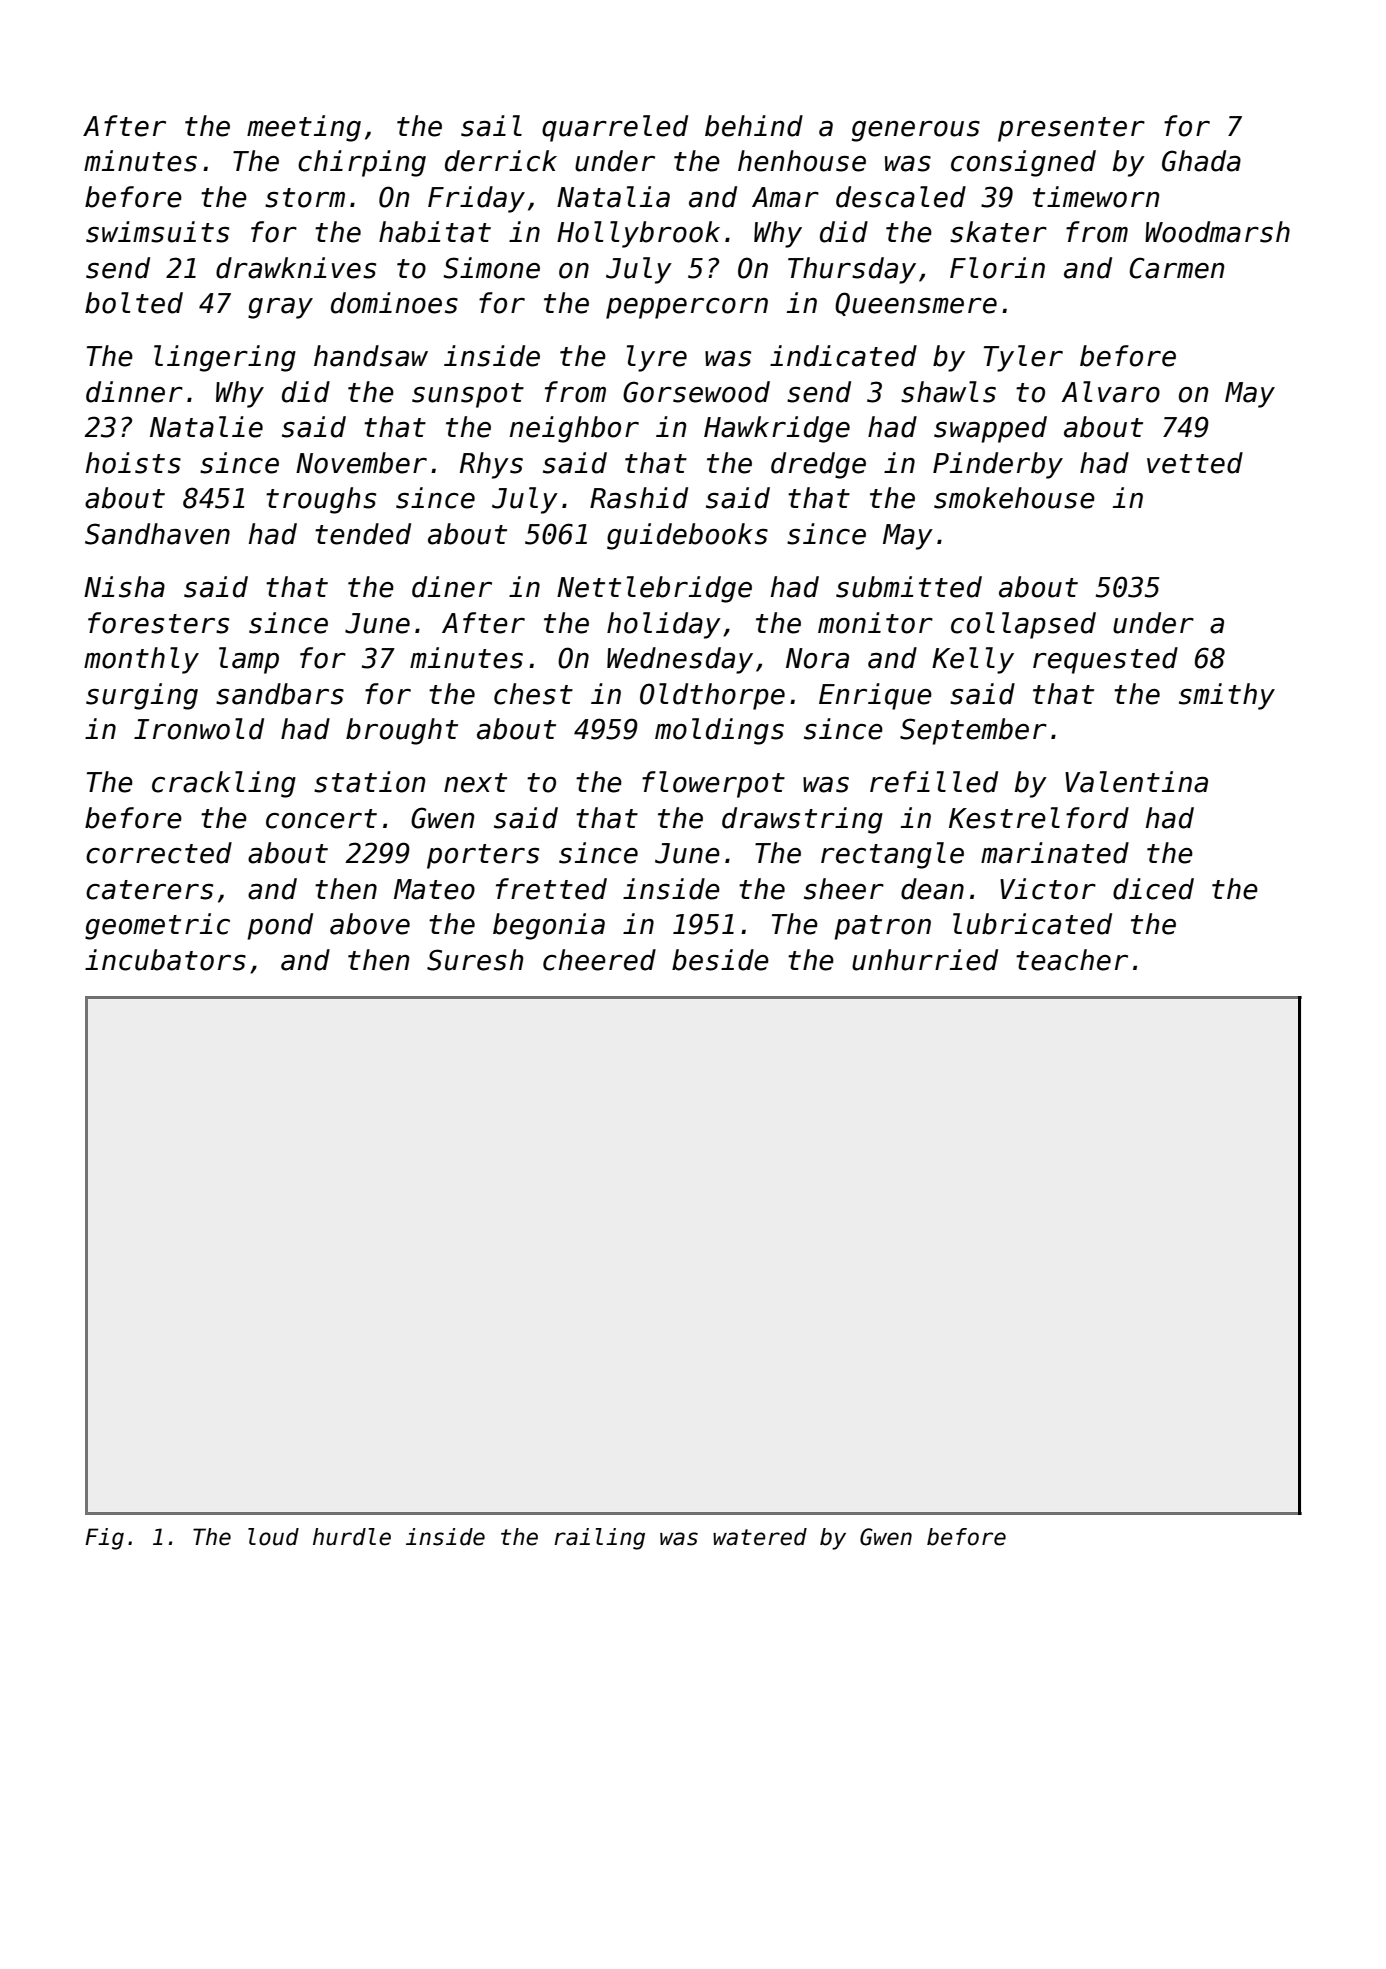  I want to click on loud, so click(273, 1537).
